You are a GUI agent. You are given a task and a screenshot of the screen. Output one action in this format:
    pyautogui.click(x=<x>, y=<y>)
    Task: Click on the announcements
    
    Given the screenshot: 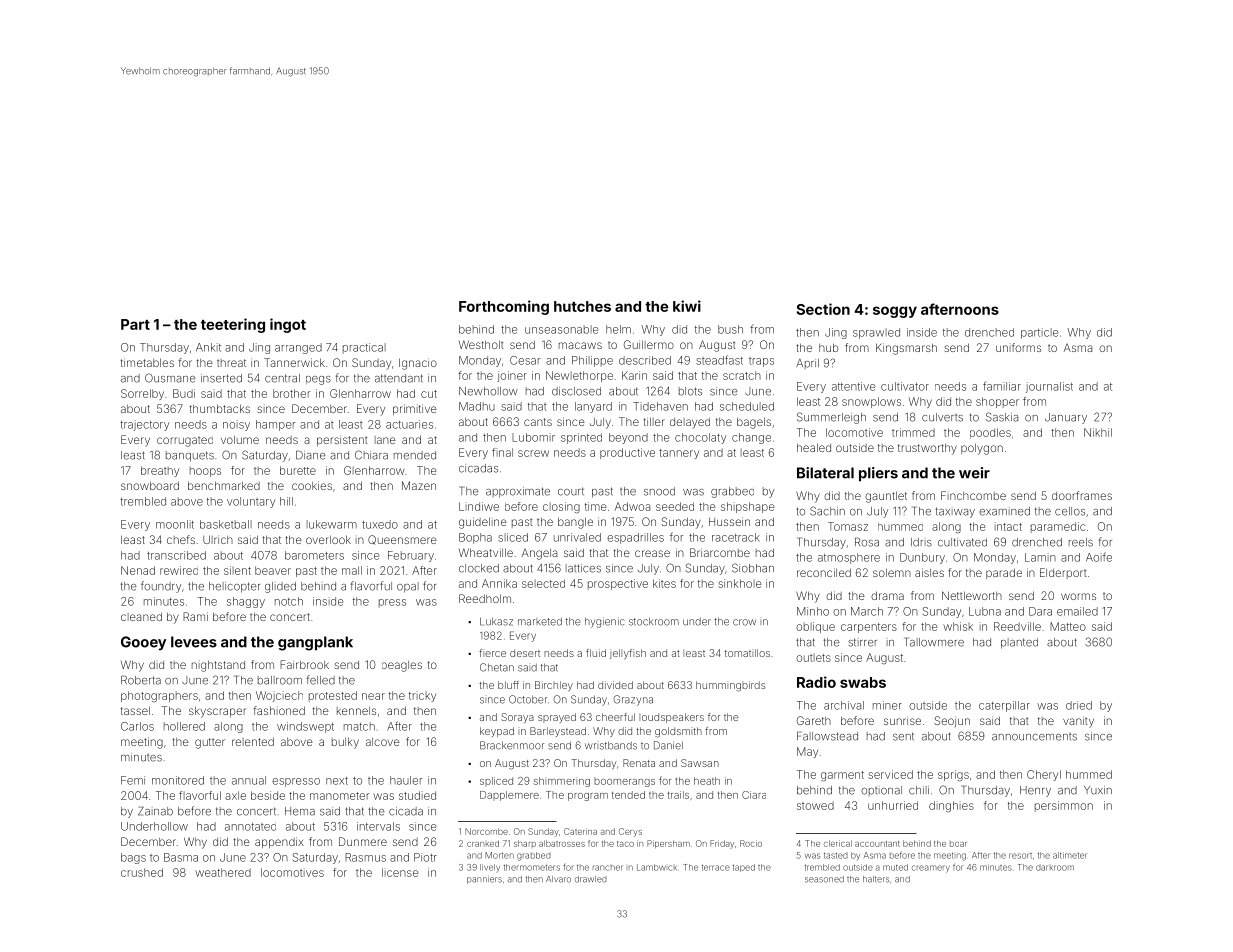 What is the action you would take?
    pyautogui.click(x=1034, y=737)
